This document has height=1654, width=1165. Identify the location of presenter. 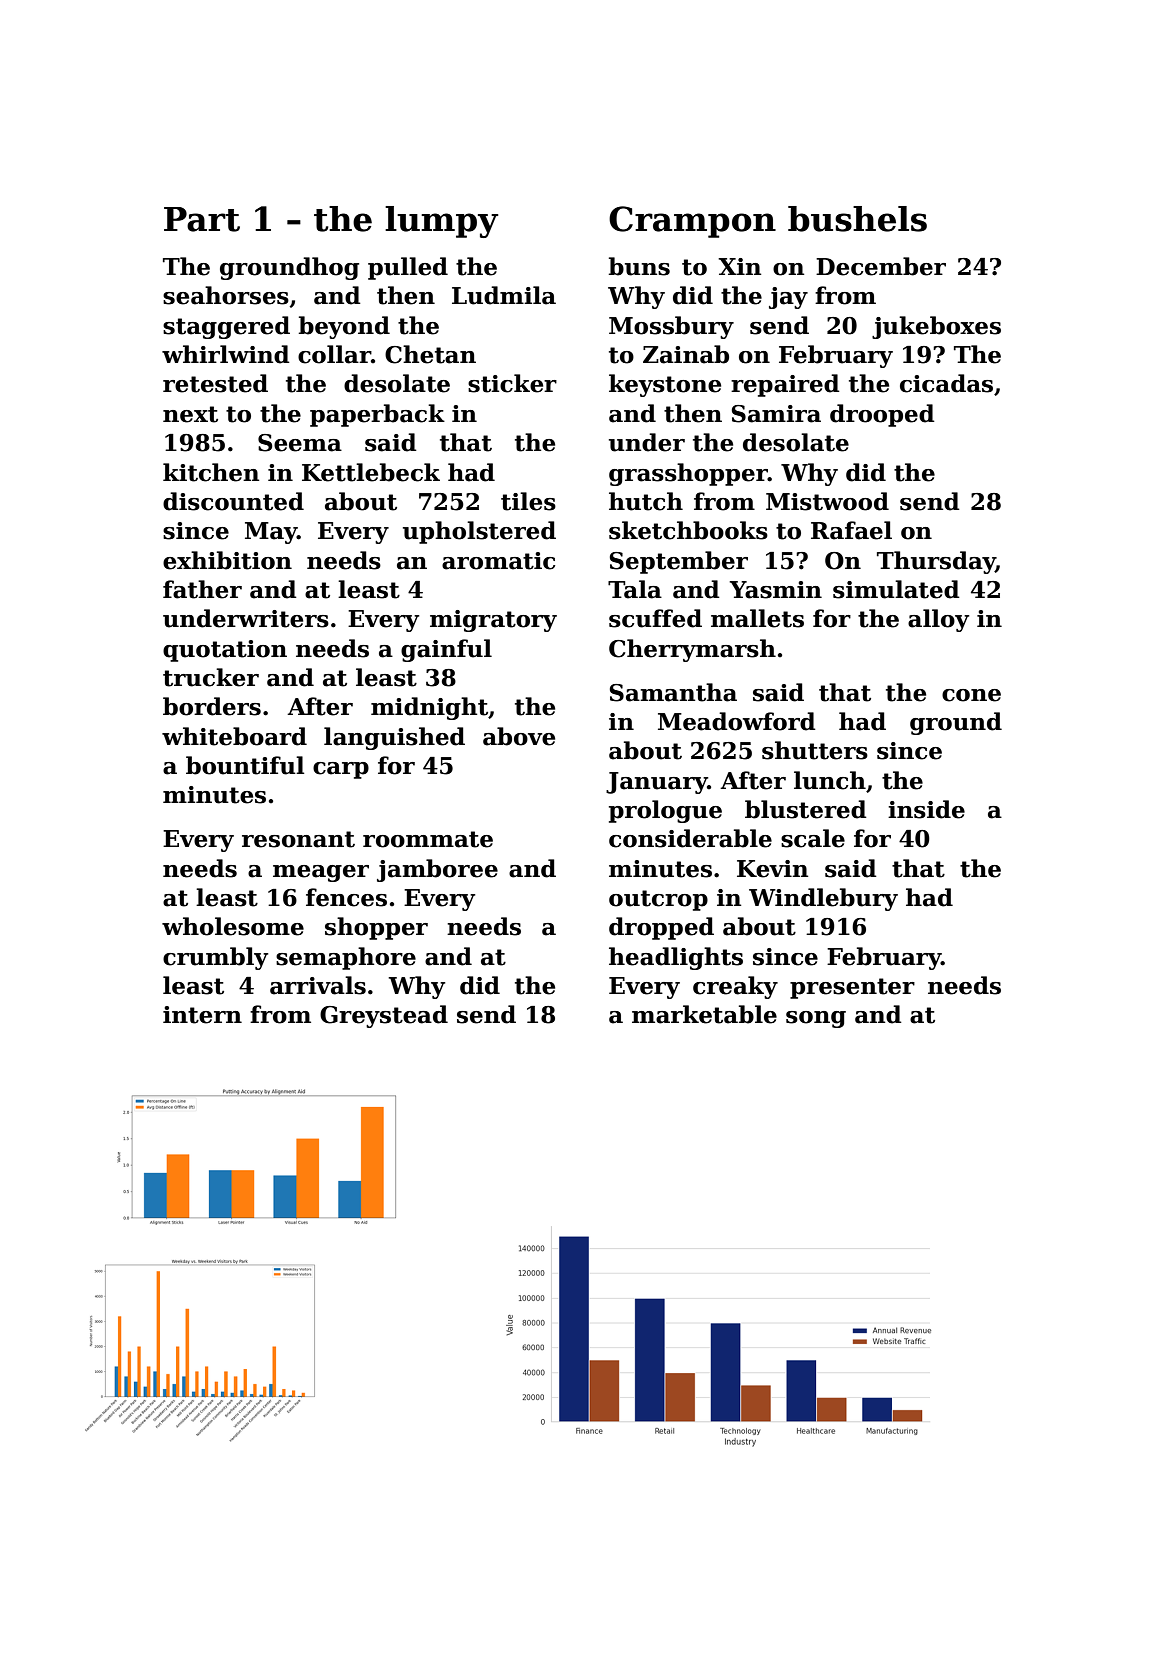
(852, 988).
